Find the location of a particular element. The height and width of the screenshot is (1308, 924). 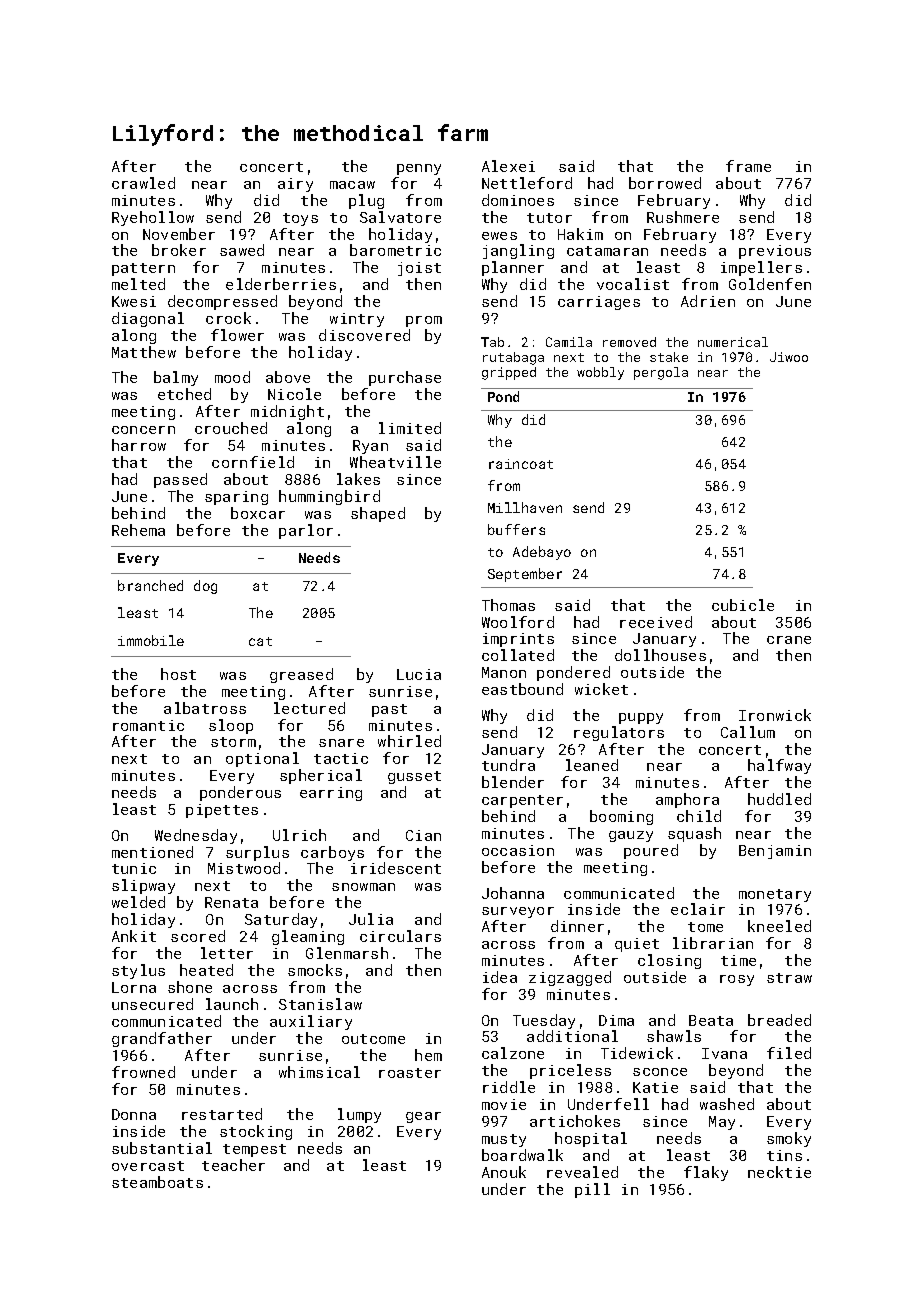

received is located at coordinates (656, 622).
